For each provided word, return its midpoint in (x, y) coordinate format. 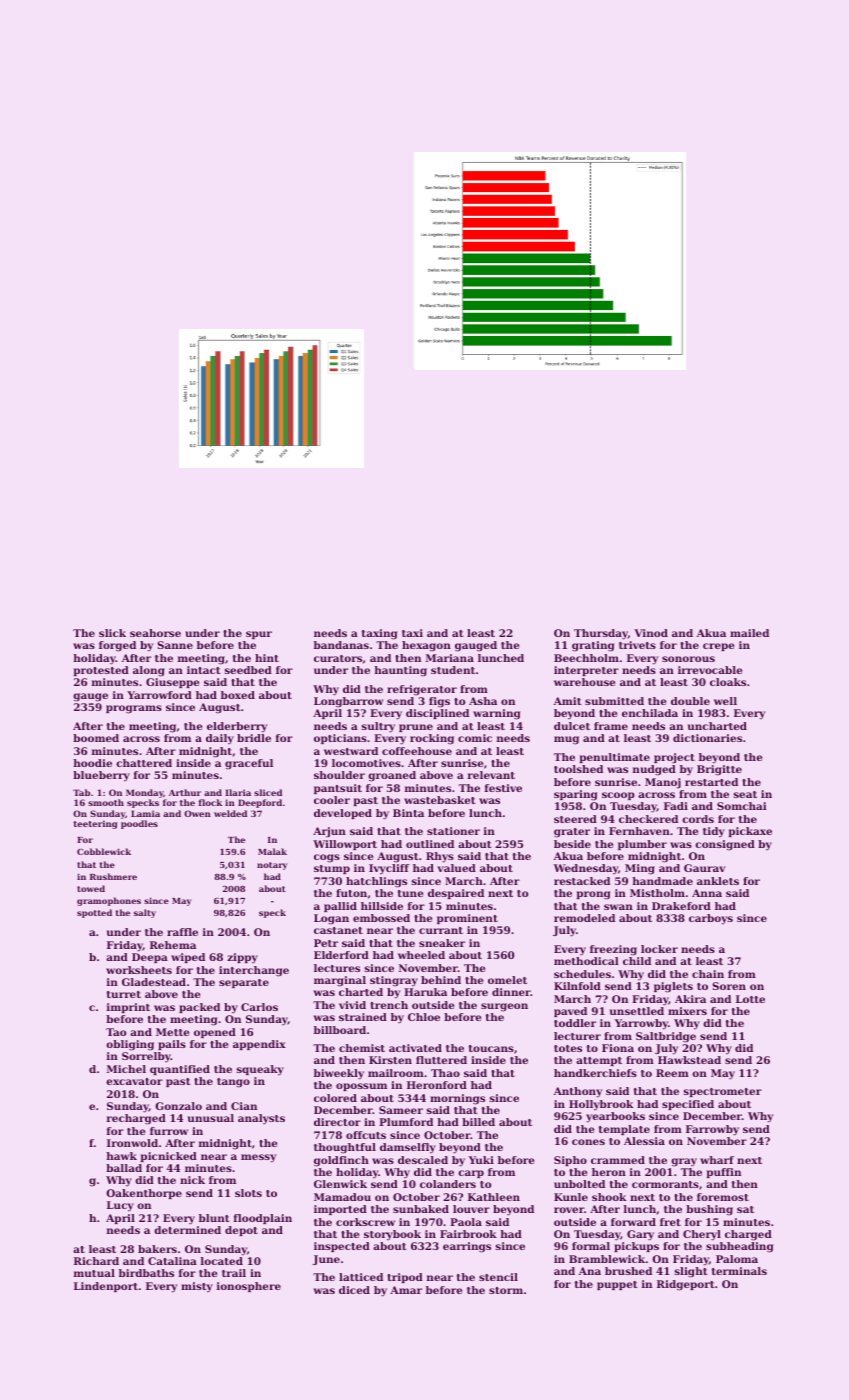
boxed (238, 695)
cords (698, 819)
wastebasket (440, 800)
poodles (139, 824)
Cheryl (702, 1235)
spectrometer (723, 1092)
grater (572, 833)
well (725, 701)
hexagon (426, 646)
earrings (467, 1247)
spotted (94, 913)
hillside (382, 906)
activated (415, 1048)
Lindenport (106, 1287)
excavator (134, 1081)
